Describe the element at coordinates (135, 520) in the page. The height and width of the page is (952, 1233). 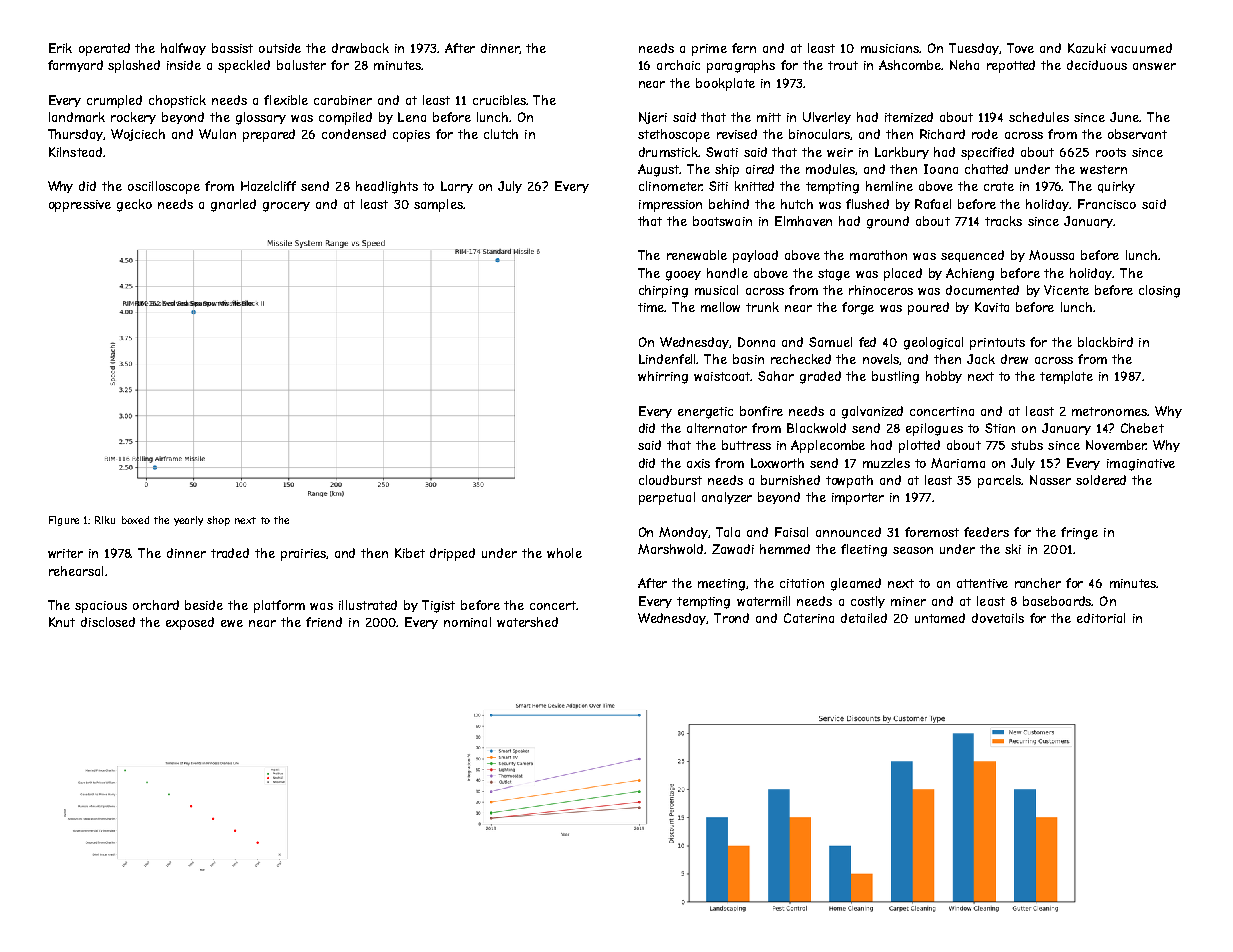
I see `boxed` at that location.
